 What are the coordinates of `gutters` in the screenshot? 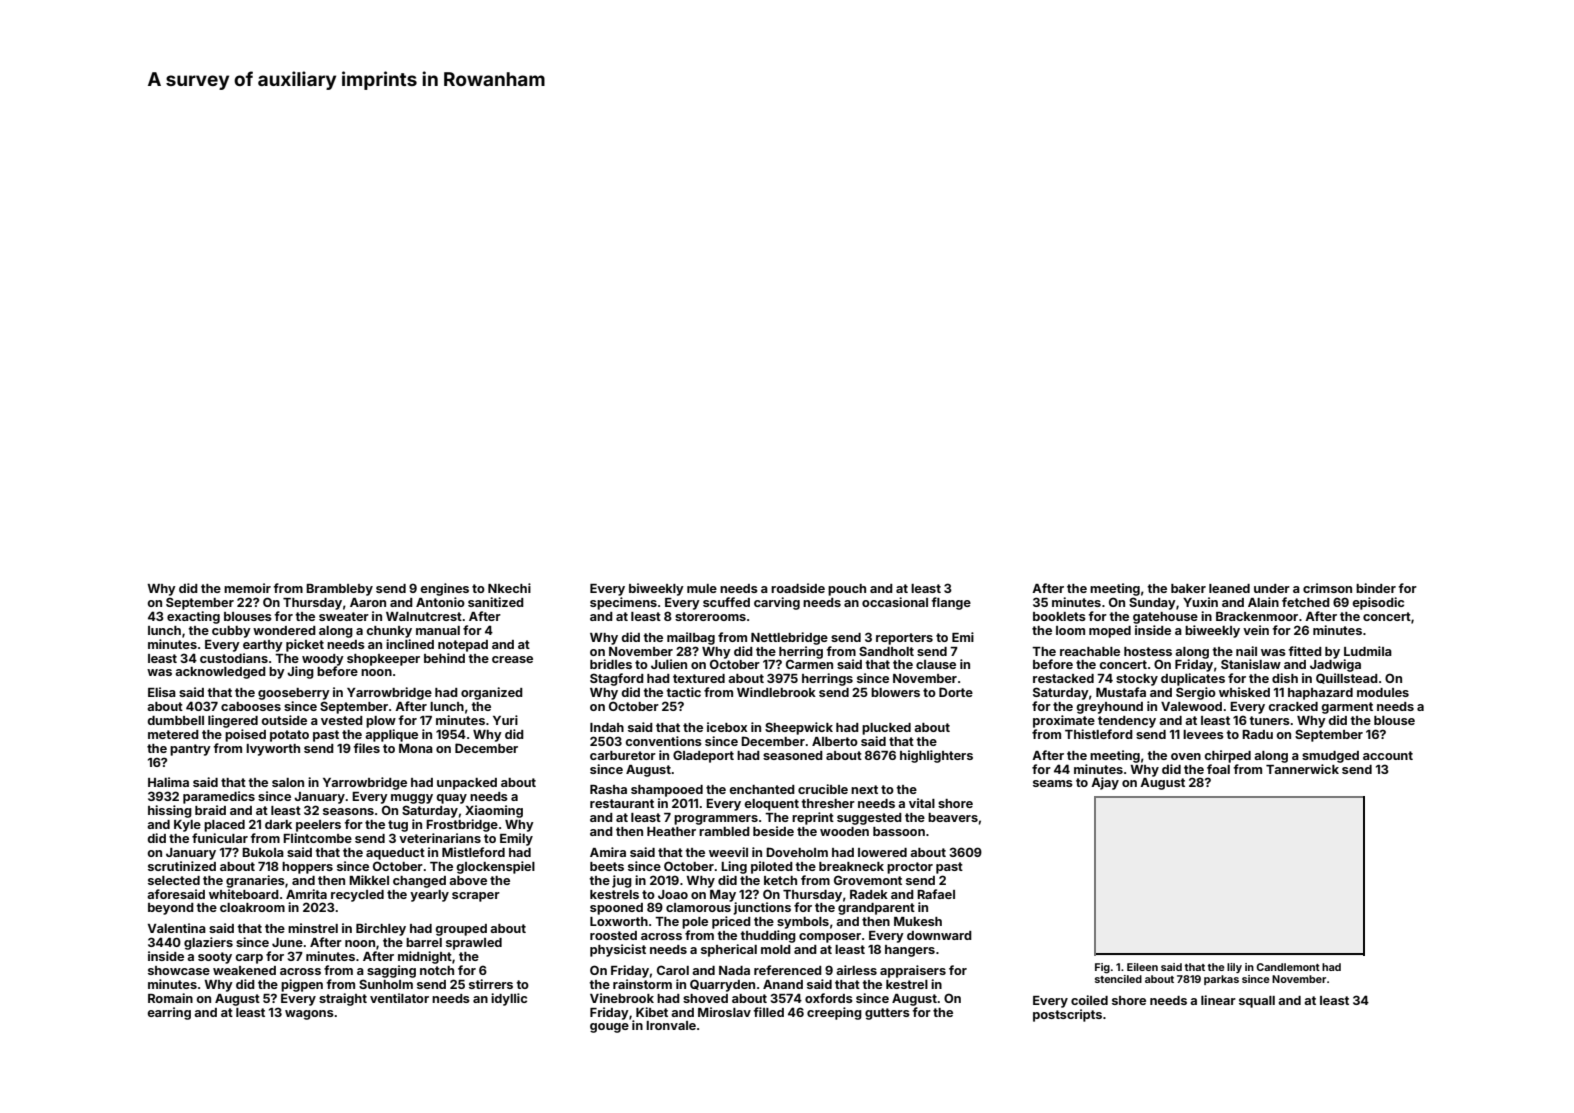 It's located at (887, 1014).
